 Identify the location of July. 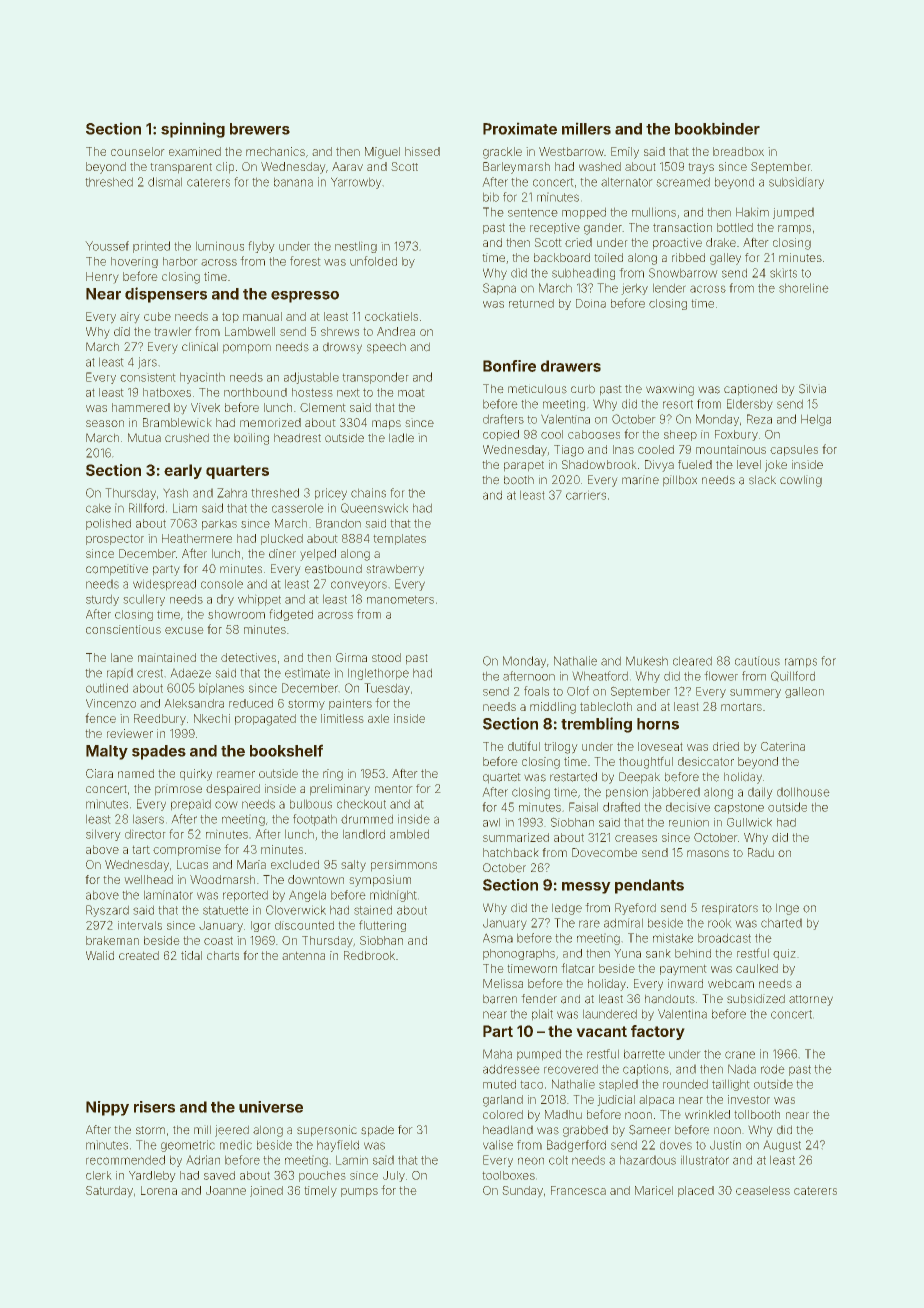
(394, 1176).
